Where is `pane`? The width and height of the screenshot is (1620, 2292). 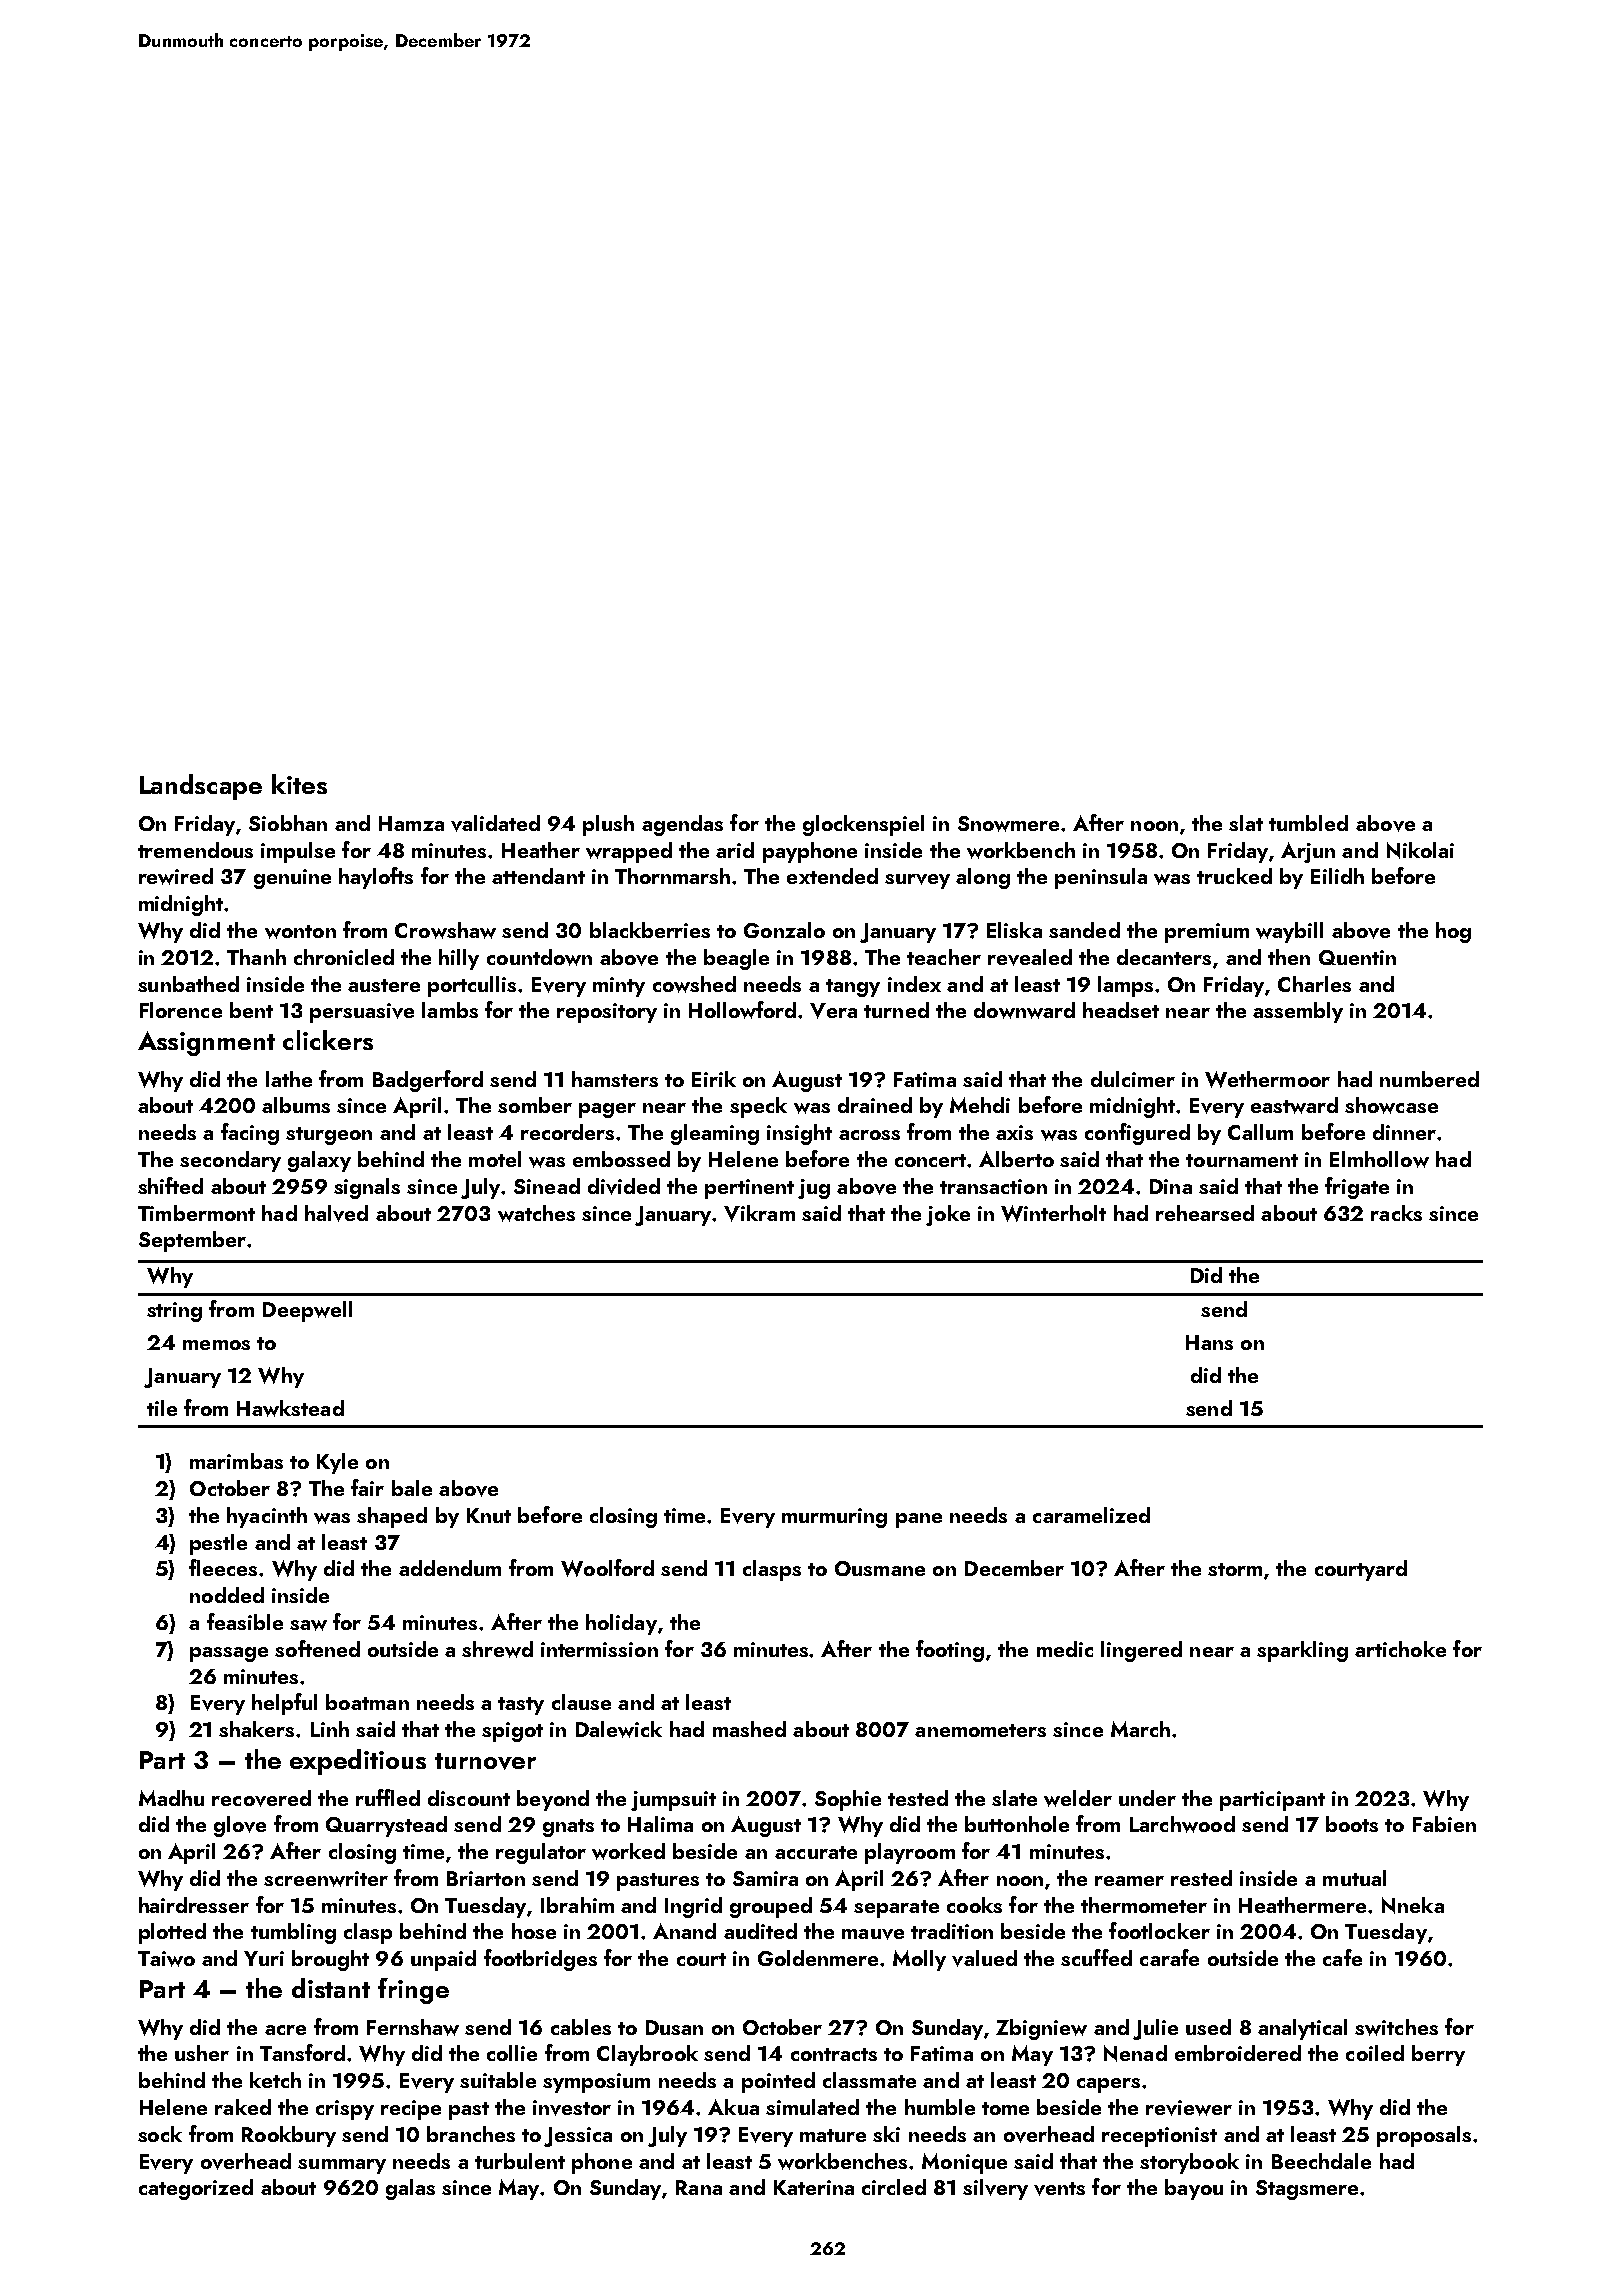 pane is located at coordinates (919, 1520).
